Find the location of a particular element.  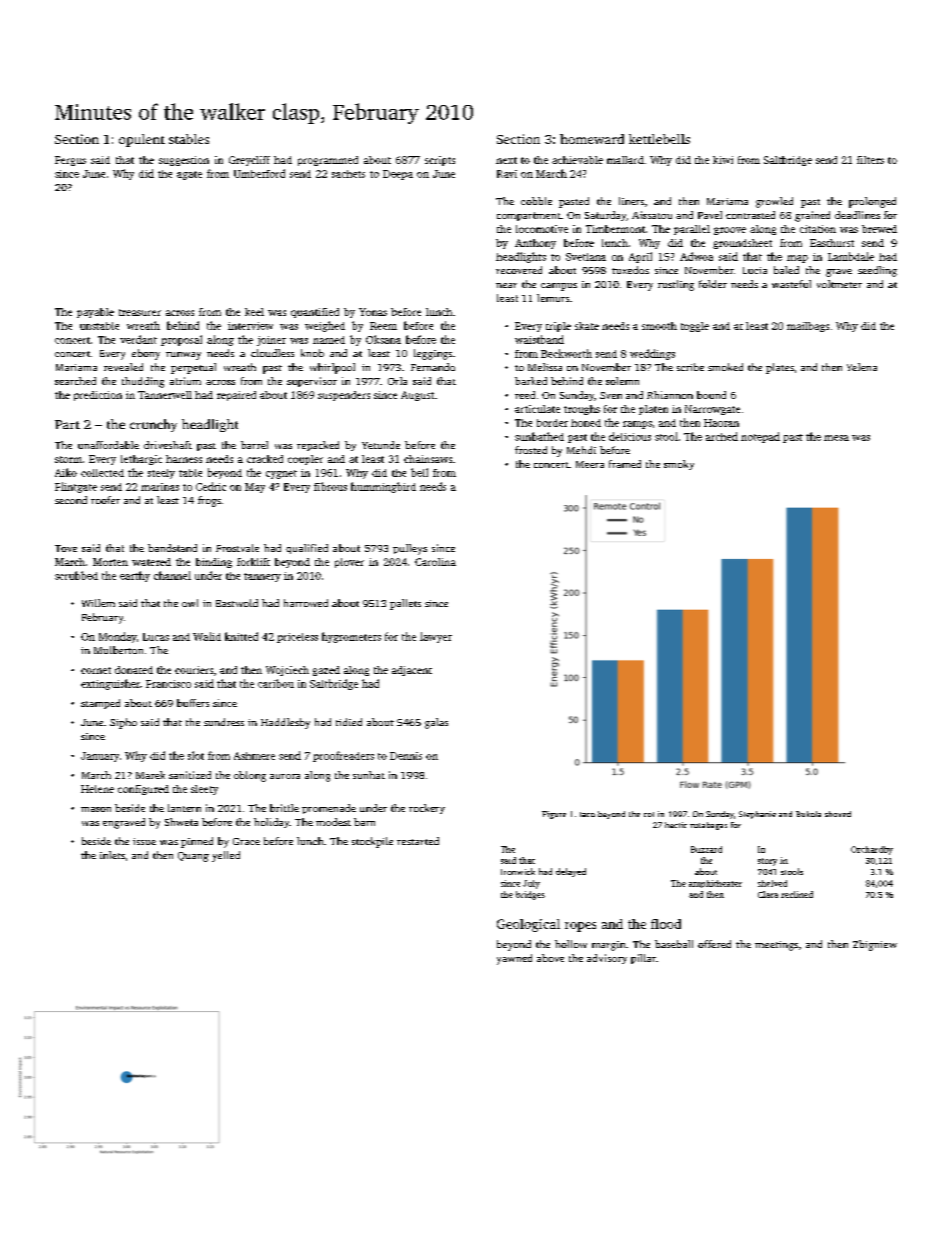

harrowed is located at coordinates (306, 603).
